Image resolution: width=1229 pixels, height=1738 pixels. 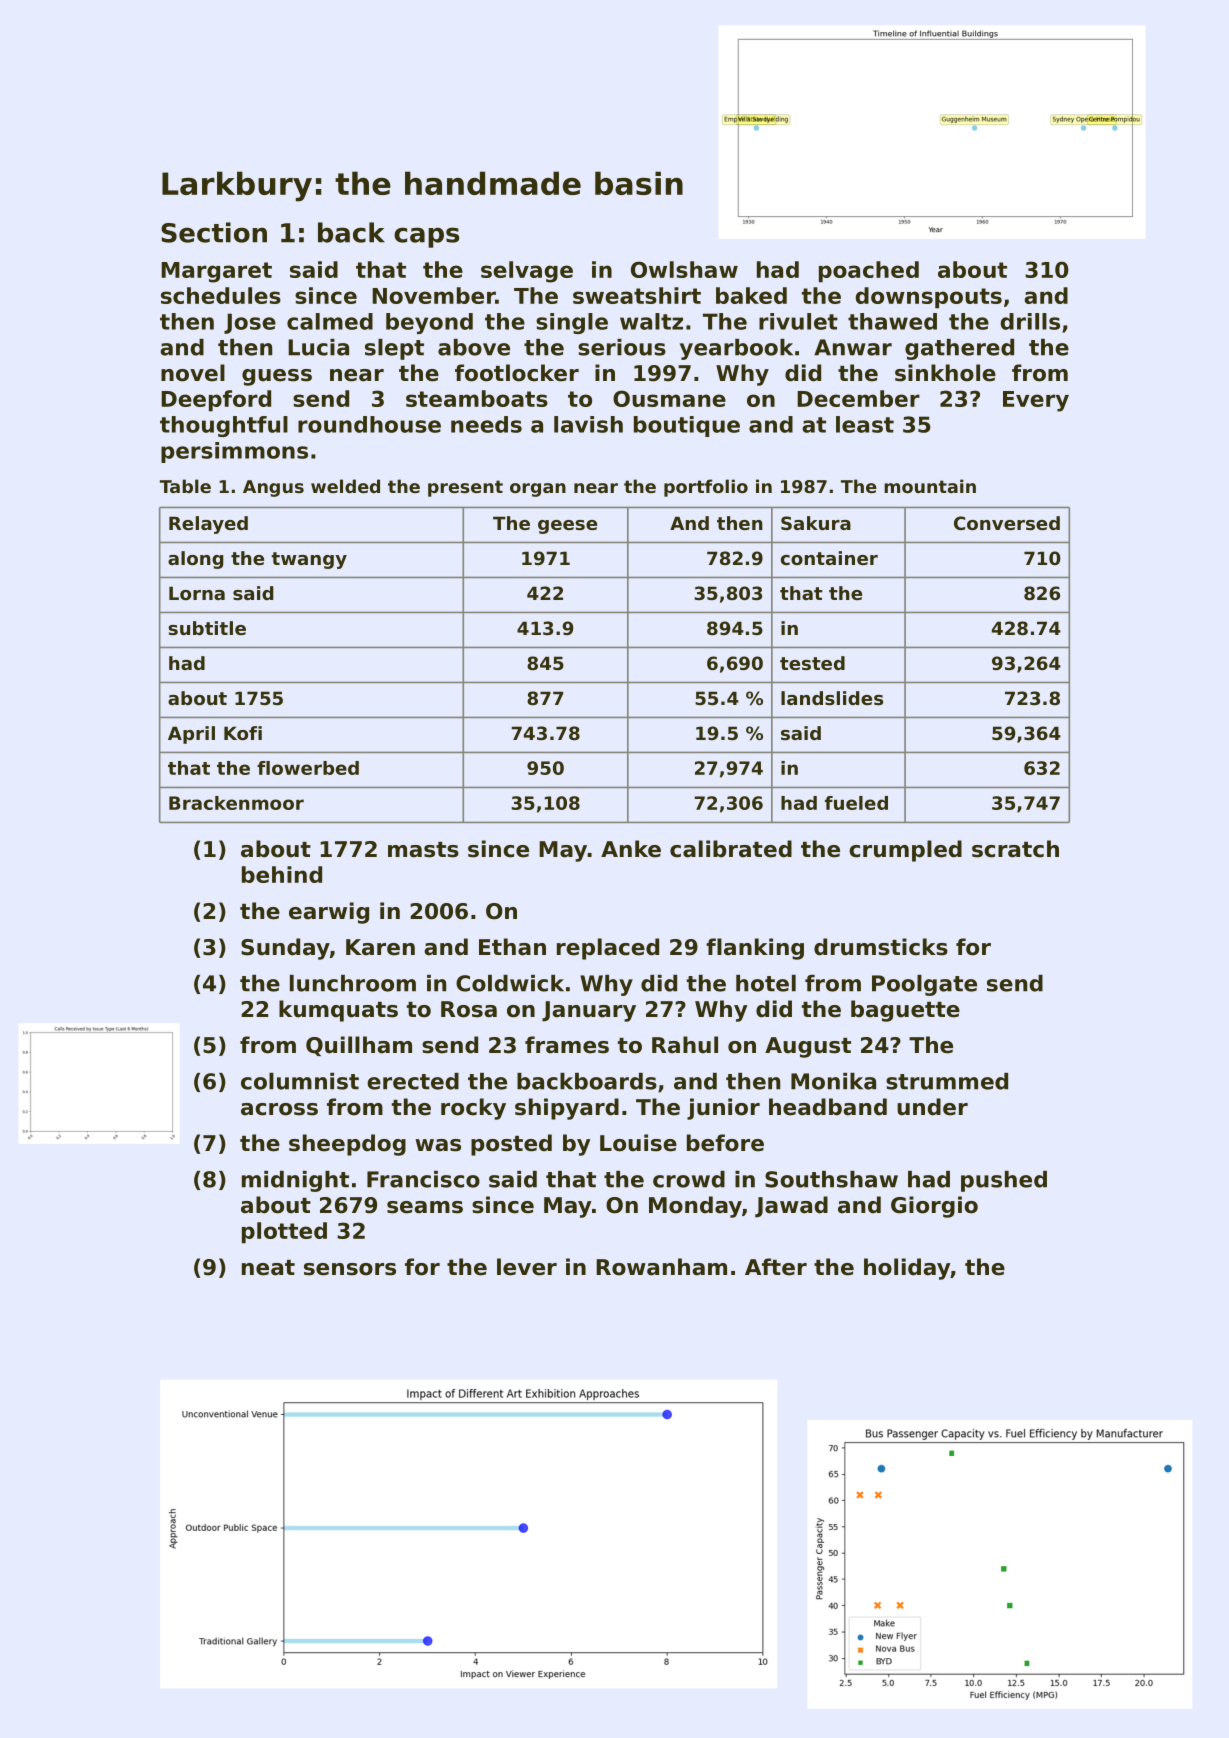 I want to click on Owlshaw, so click(x=684, y=269).
